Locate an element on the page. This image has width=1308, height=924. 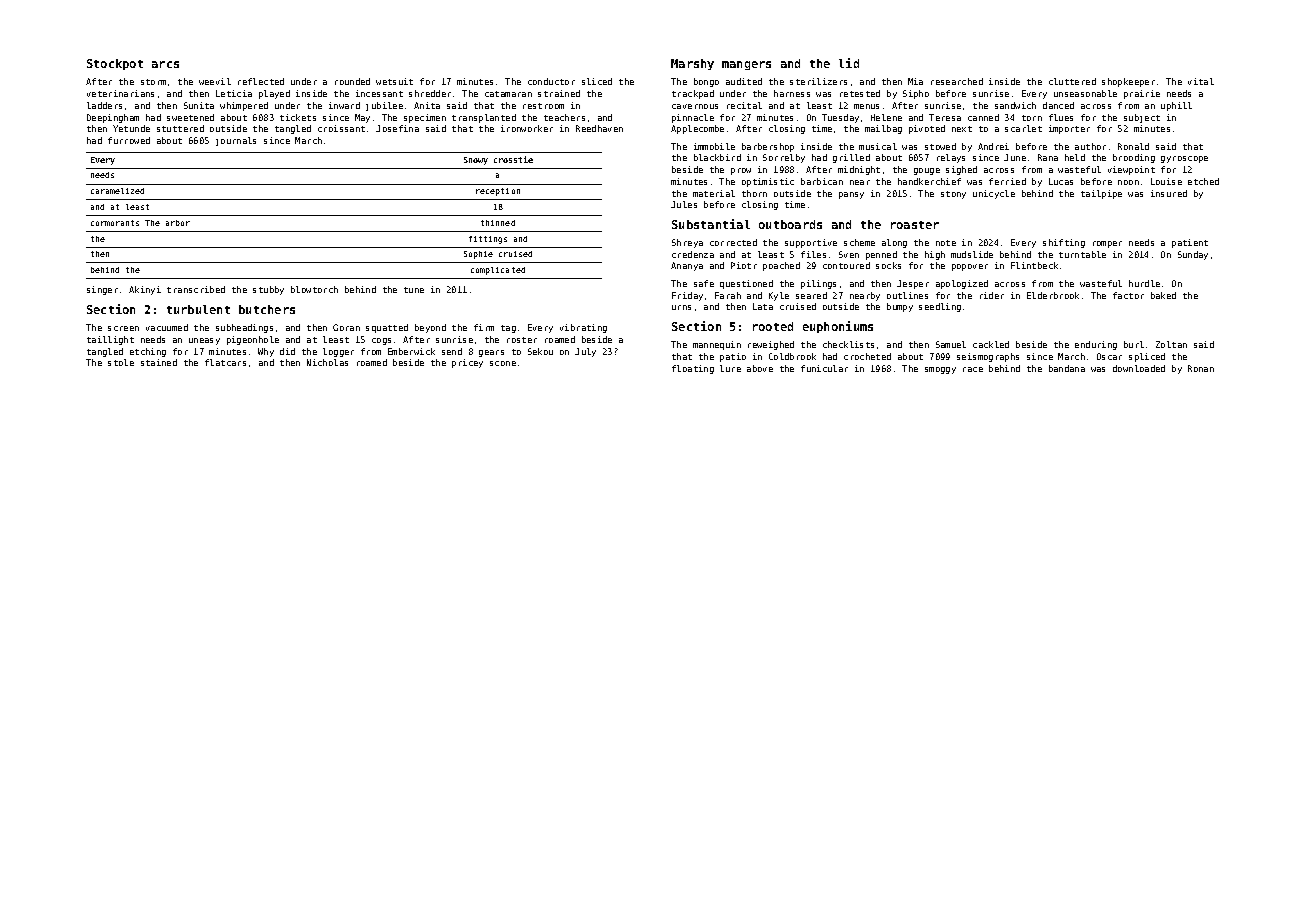
corrected is located at coordinates (733, 242).
